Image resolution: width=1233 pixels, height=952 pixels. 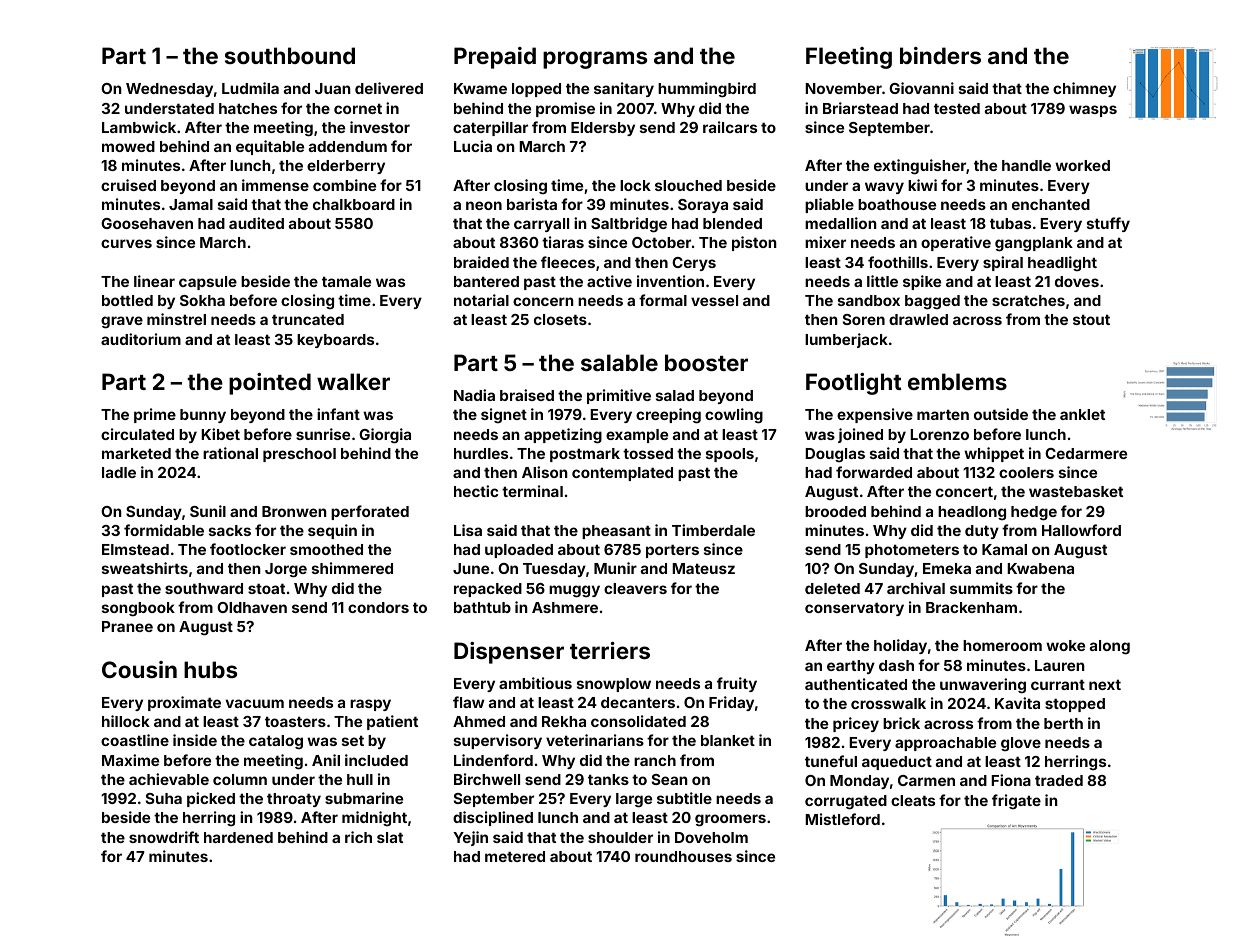 What do you see at coordinates (864, 319) in the screenshot?
I see `Soren` at bounding box center [864, 319].
